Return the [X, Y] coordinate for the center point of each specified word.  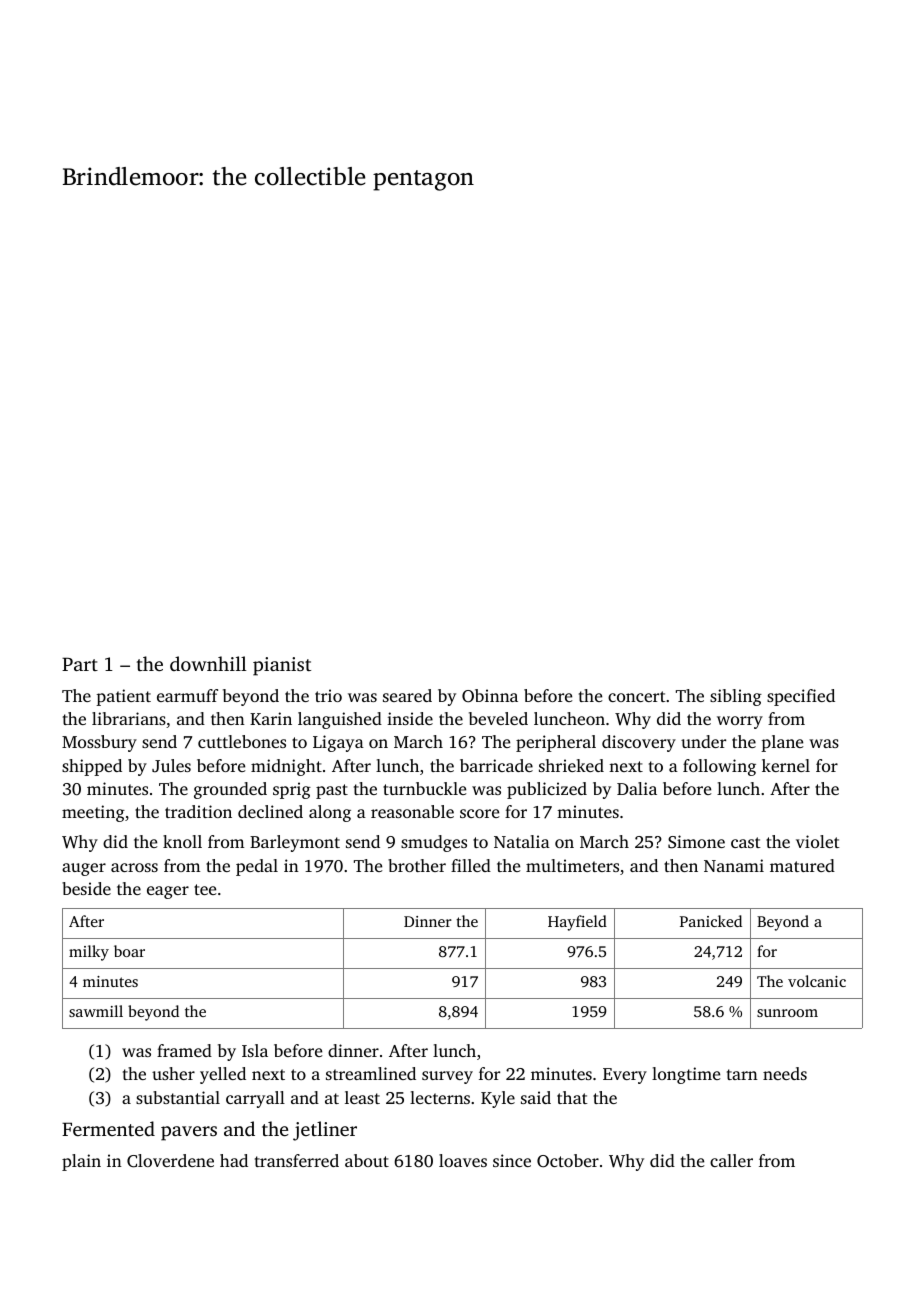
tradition [198, 811]
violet [818, 841]
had [234, 1160]
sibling [736, 697]
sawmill [96, 1011]
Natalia [522, 841]
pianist [282, 666]
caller [731, 1160]
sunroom [787, 1013]
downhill [208, 663]
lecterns [440, 1097]
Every [625, 1076]
